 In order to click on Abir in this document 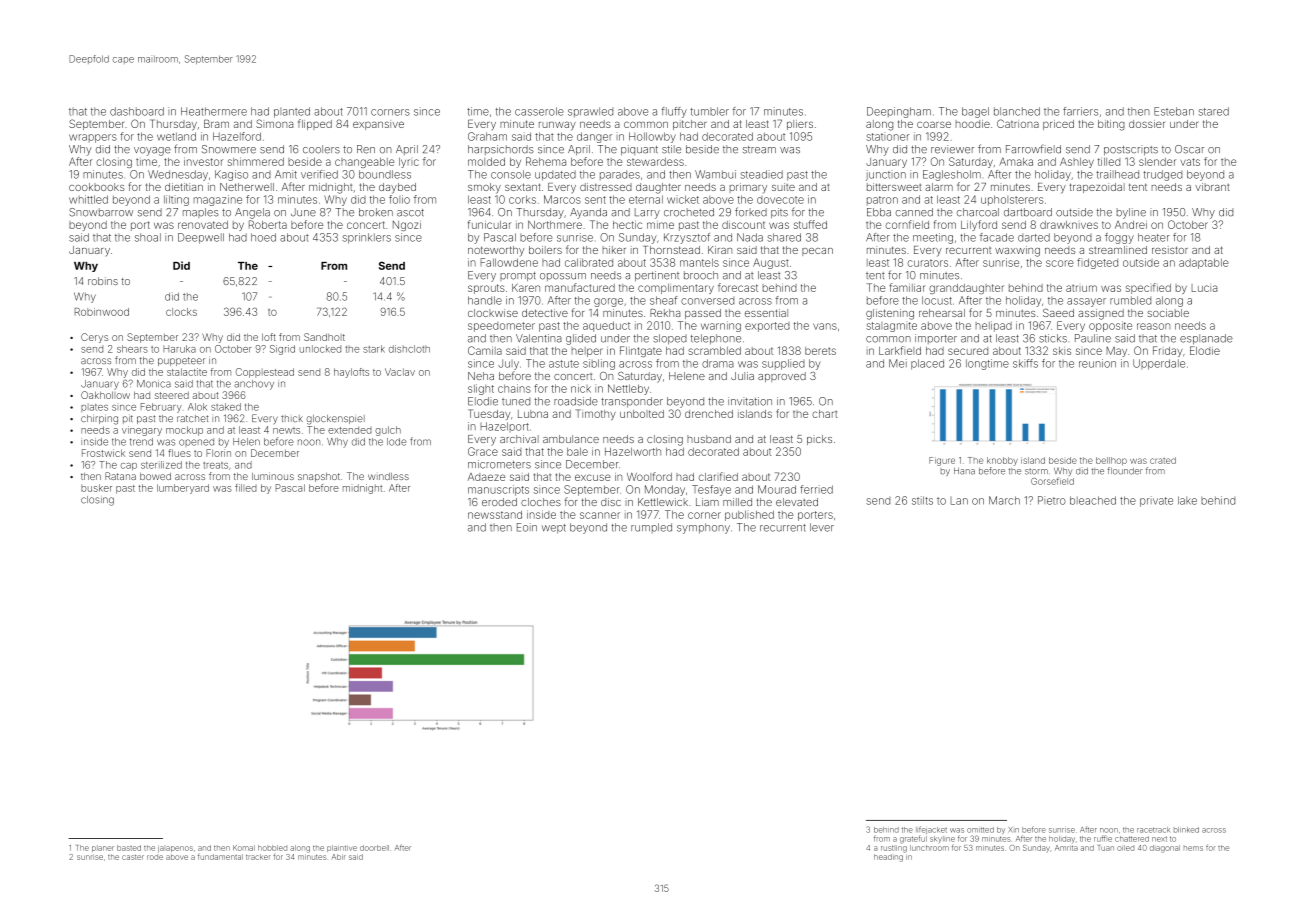, I will do `click(338, 857)`.
